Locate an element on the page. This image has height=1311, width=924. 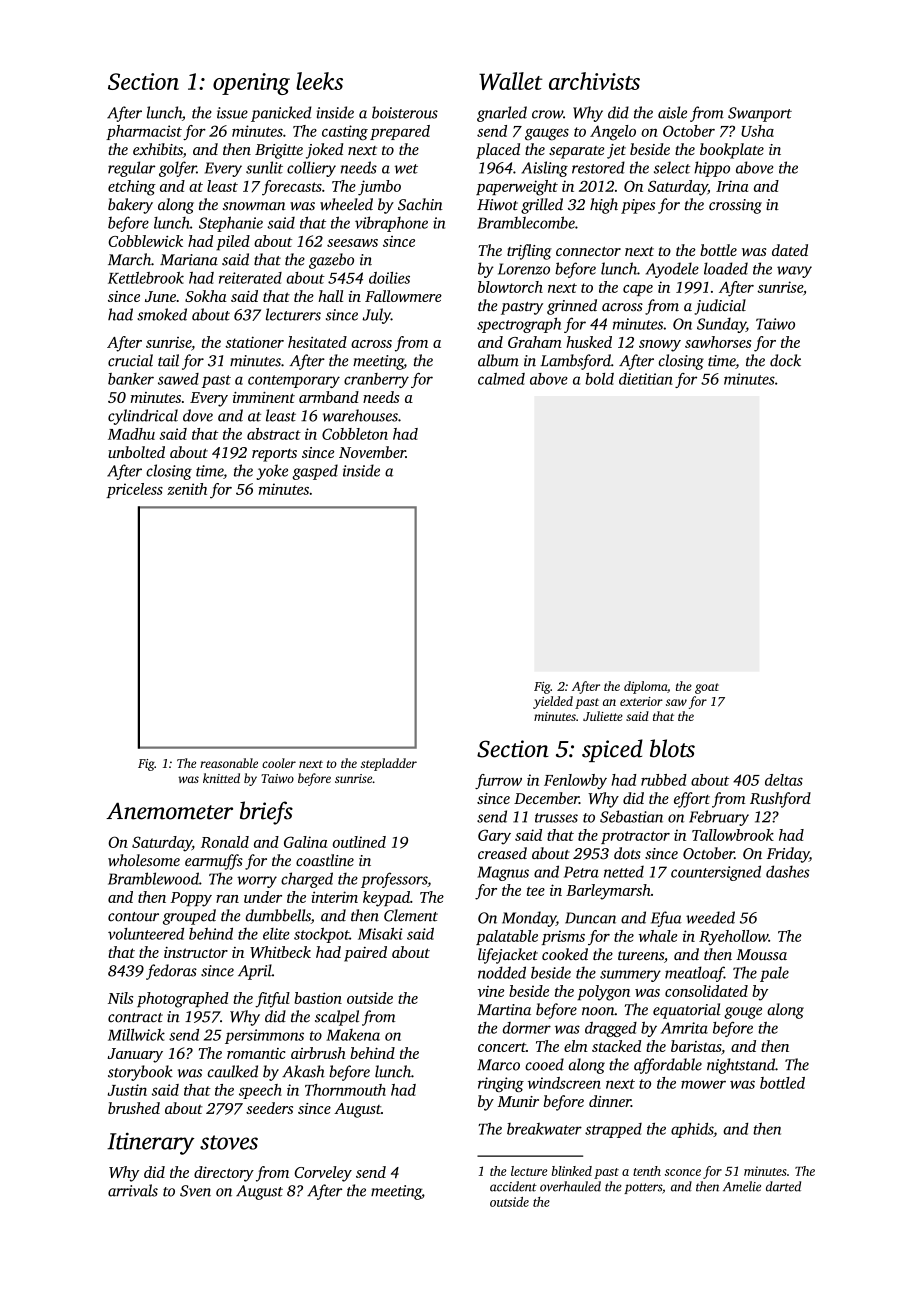
scalpel is located at coordinates (337, 1018).
